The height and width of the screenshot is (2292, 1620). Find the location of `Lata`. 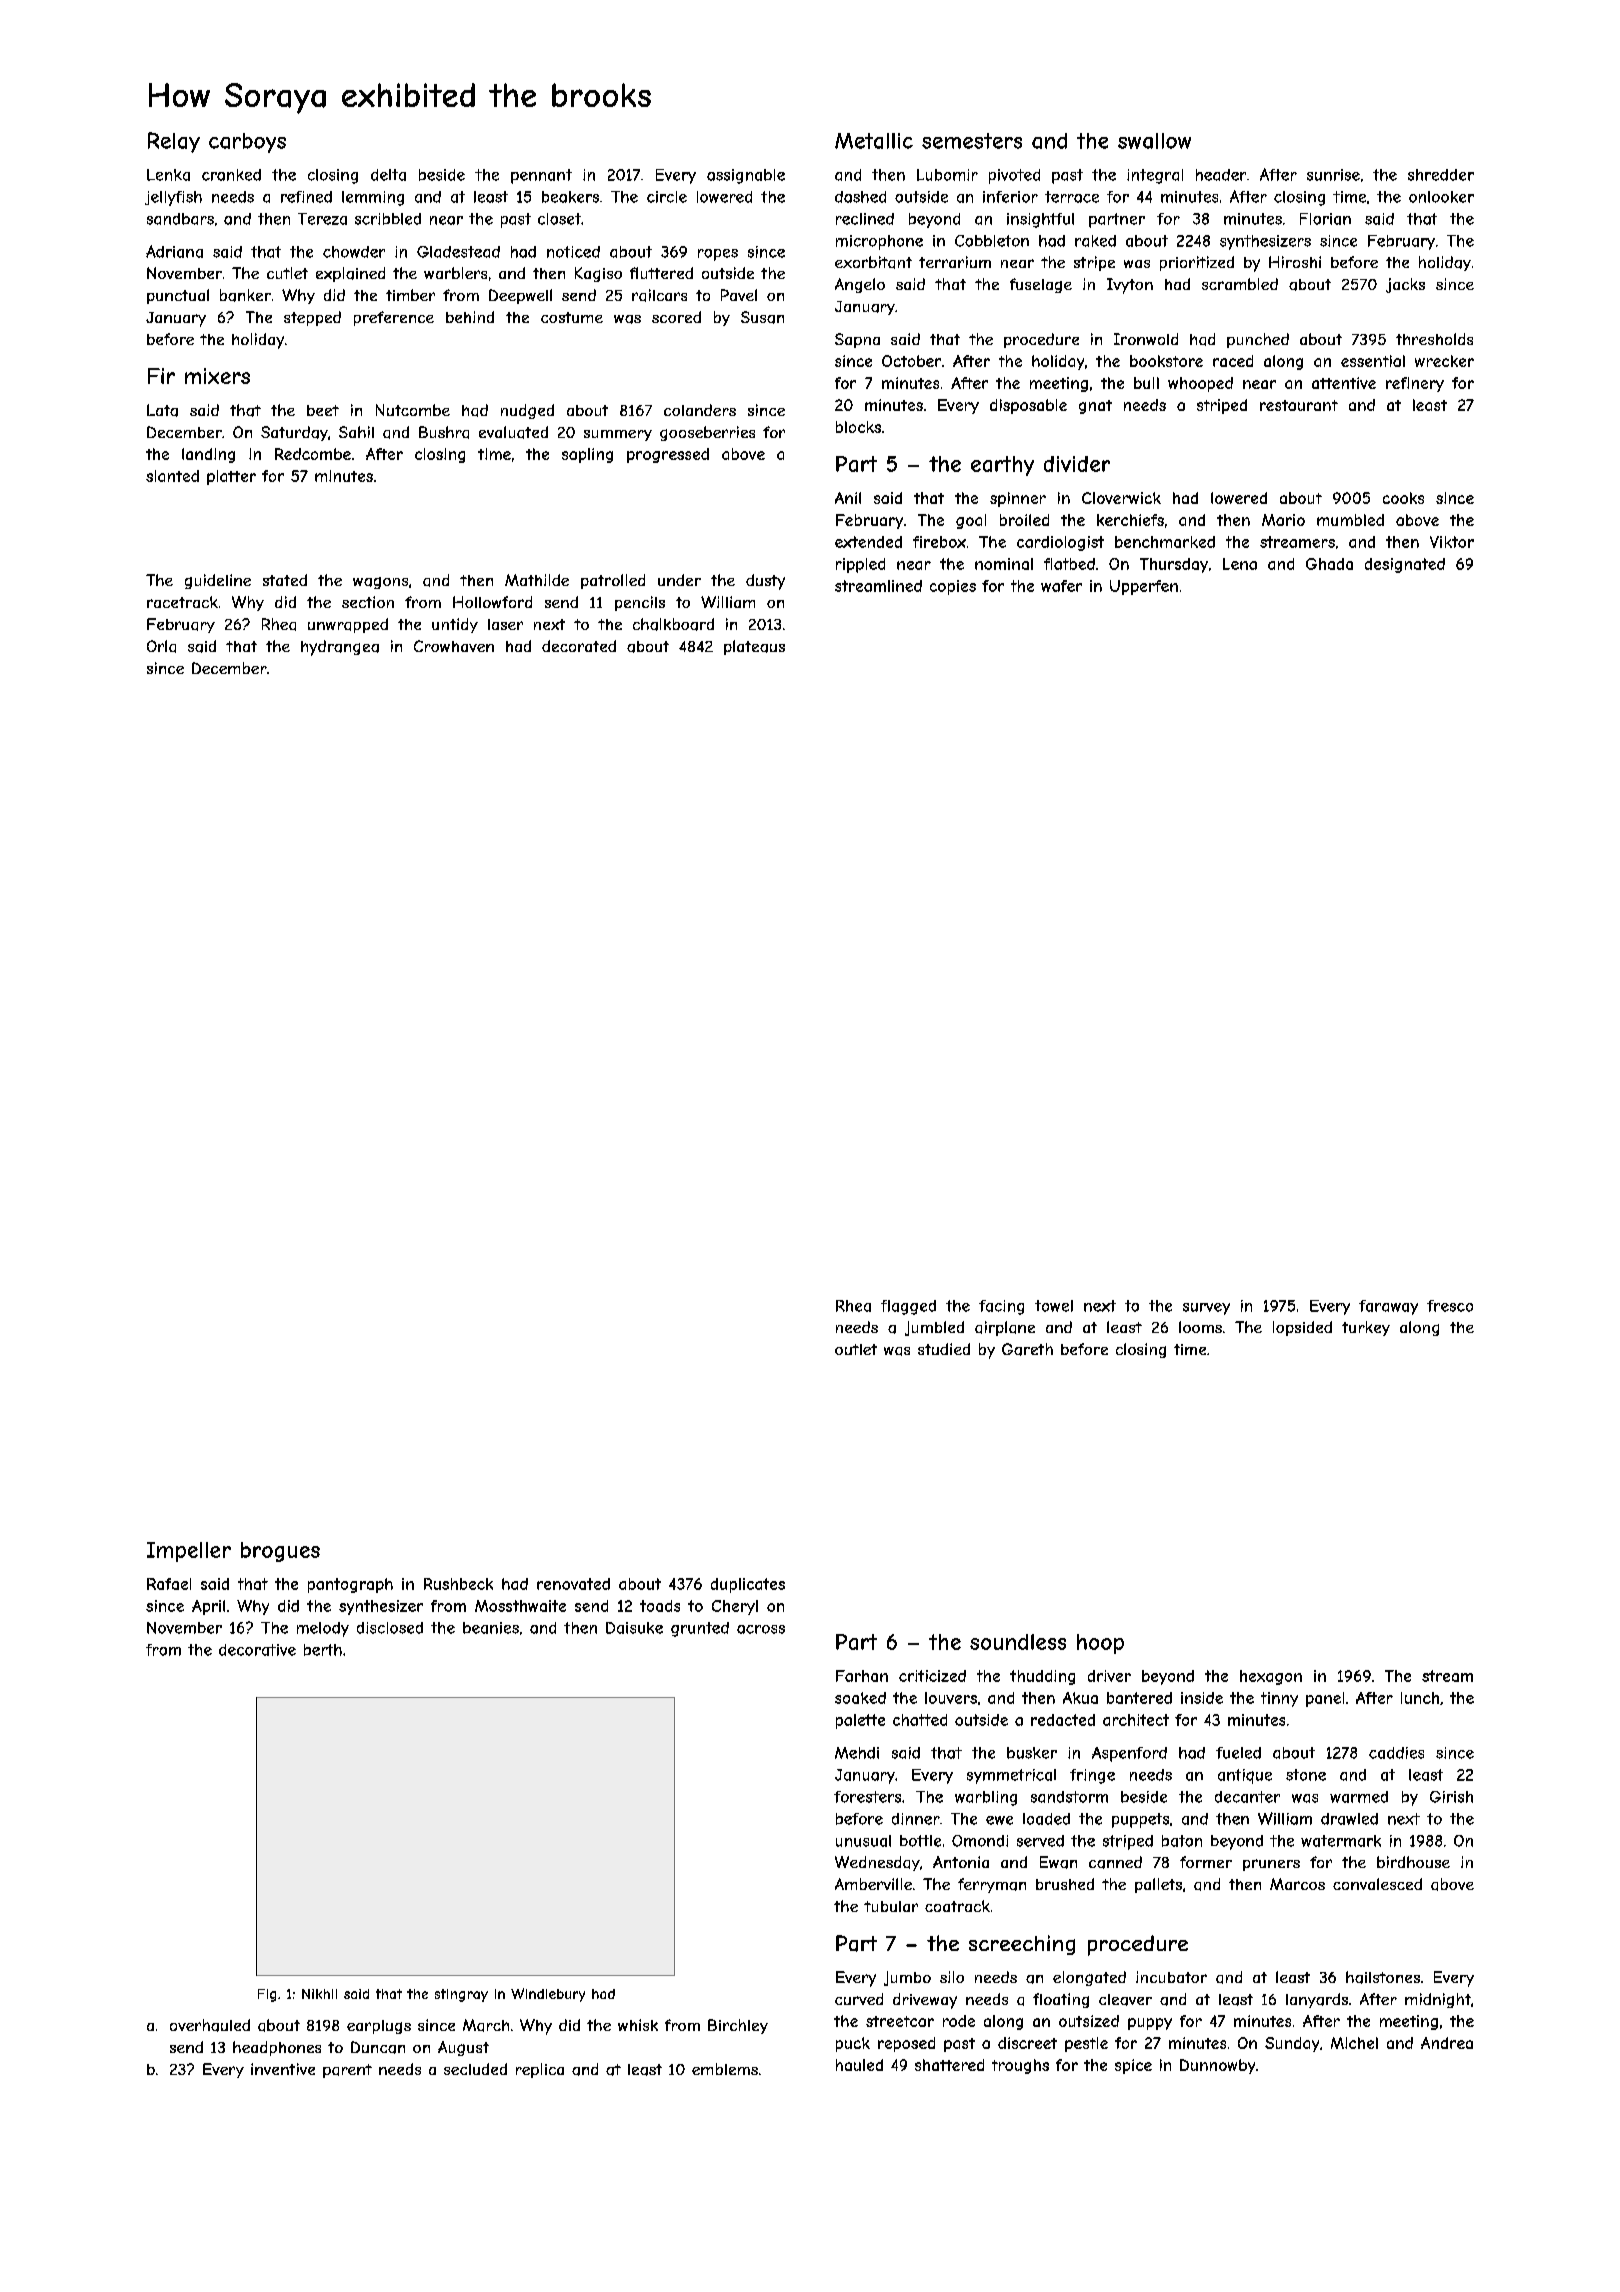

Lata is located at coordinates (162, 410).
